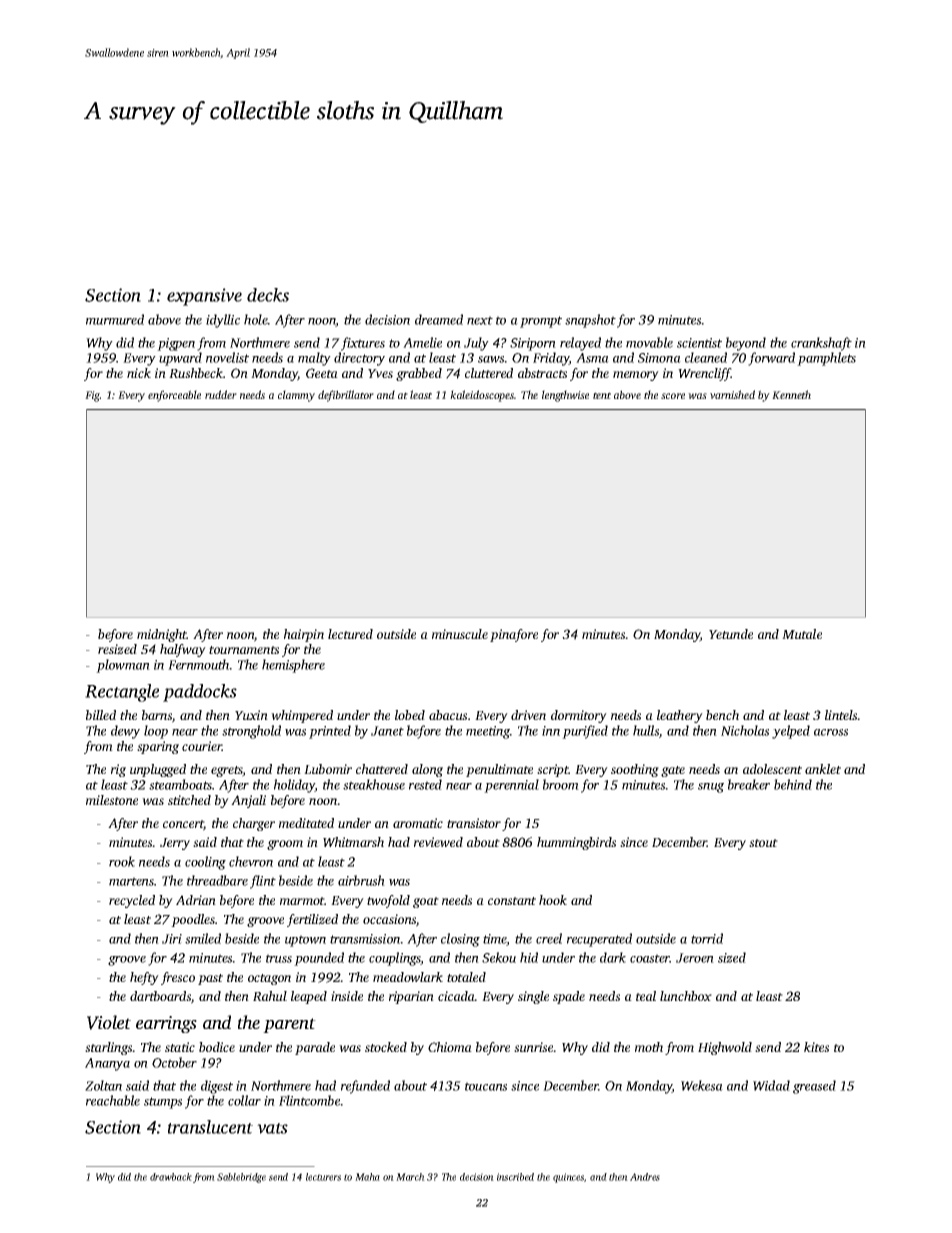 Image resolution: width=952 pixels, height=1233 pixels. Describe the element at coordinates (841, 715) in the screenshot. I see `lintels` at that location.
